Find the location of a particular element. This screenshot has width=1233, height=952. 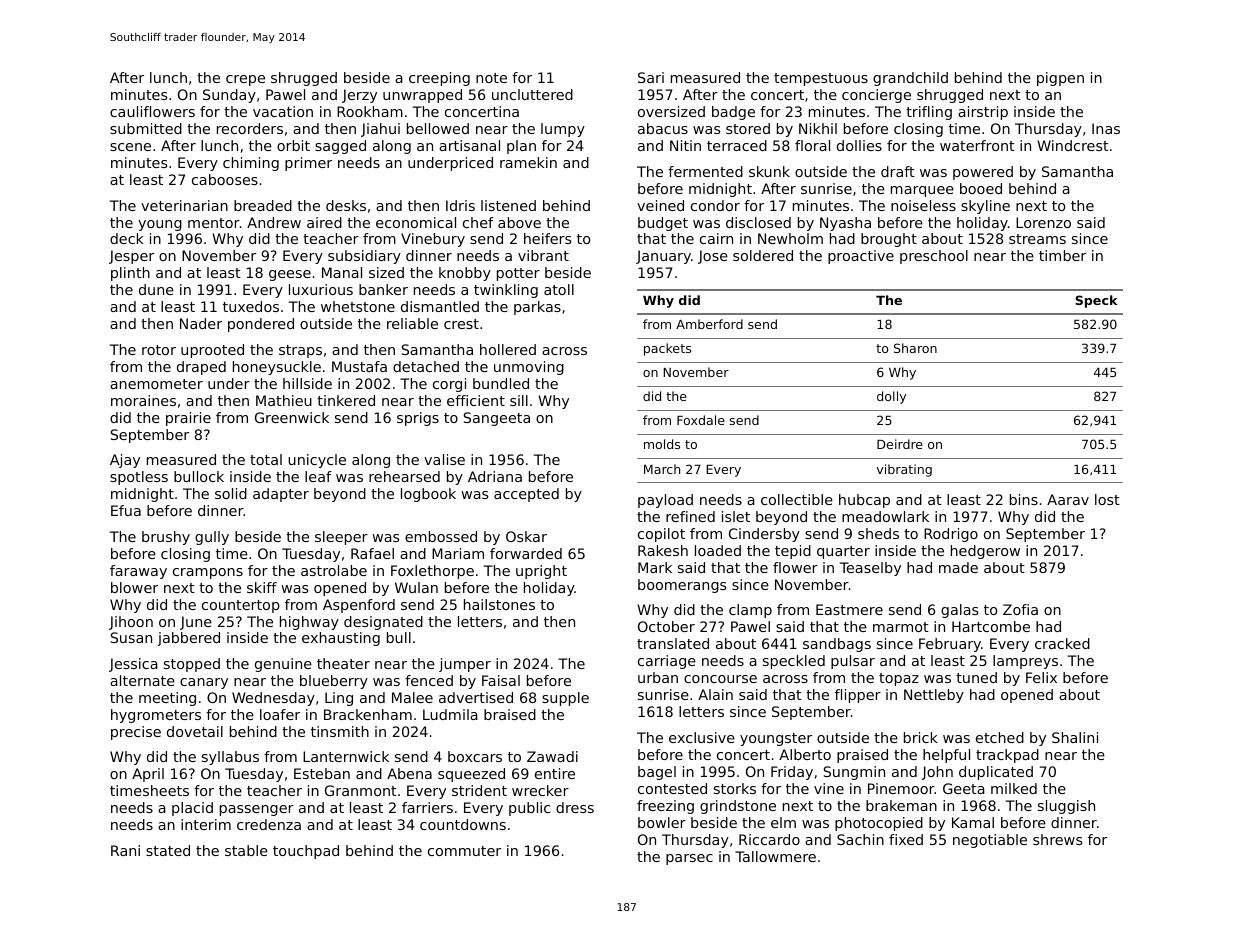

crepe is located at coordinates (245, 80).
